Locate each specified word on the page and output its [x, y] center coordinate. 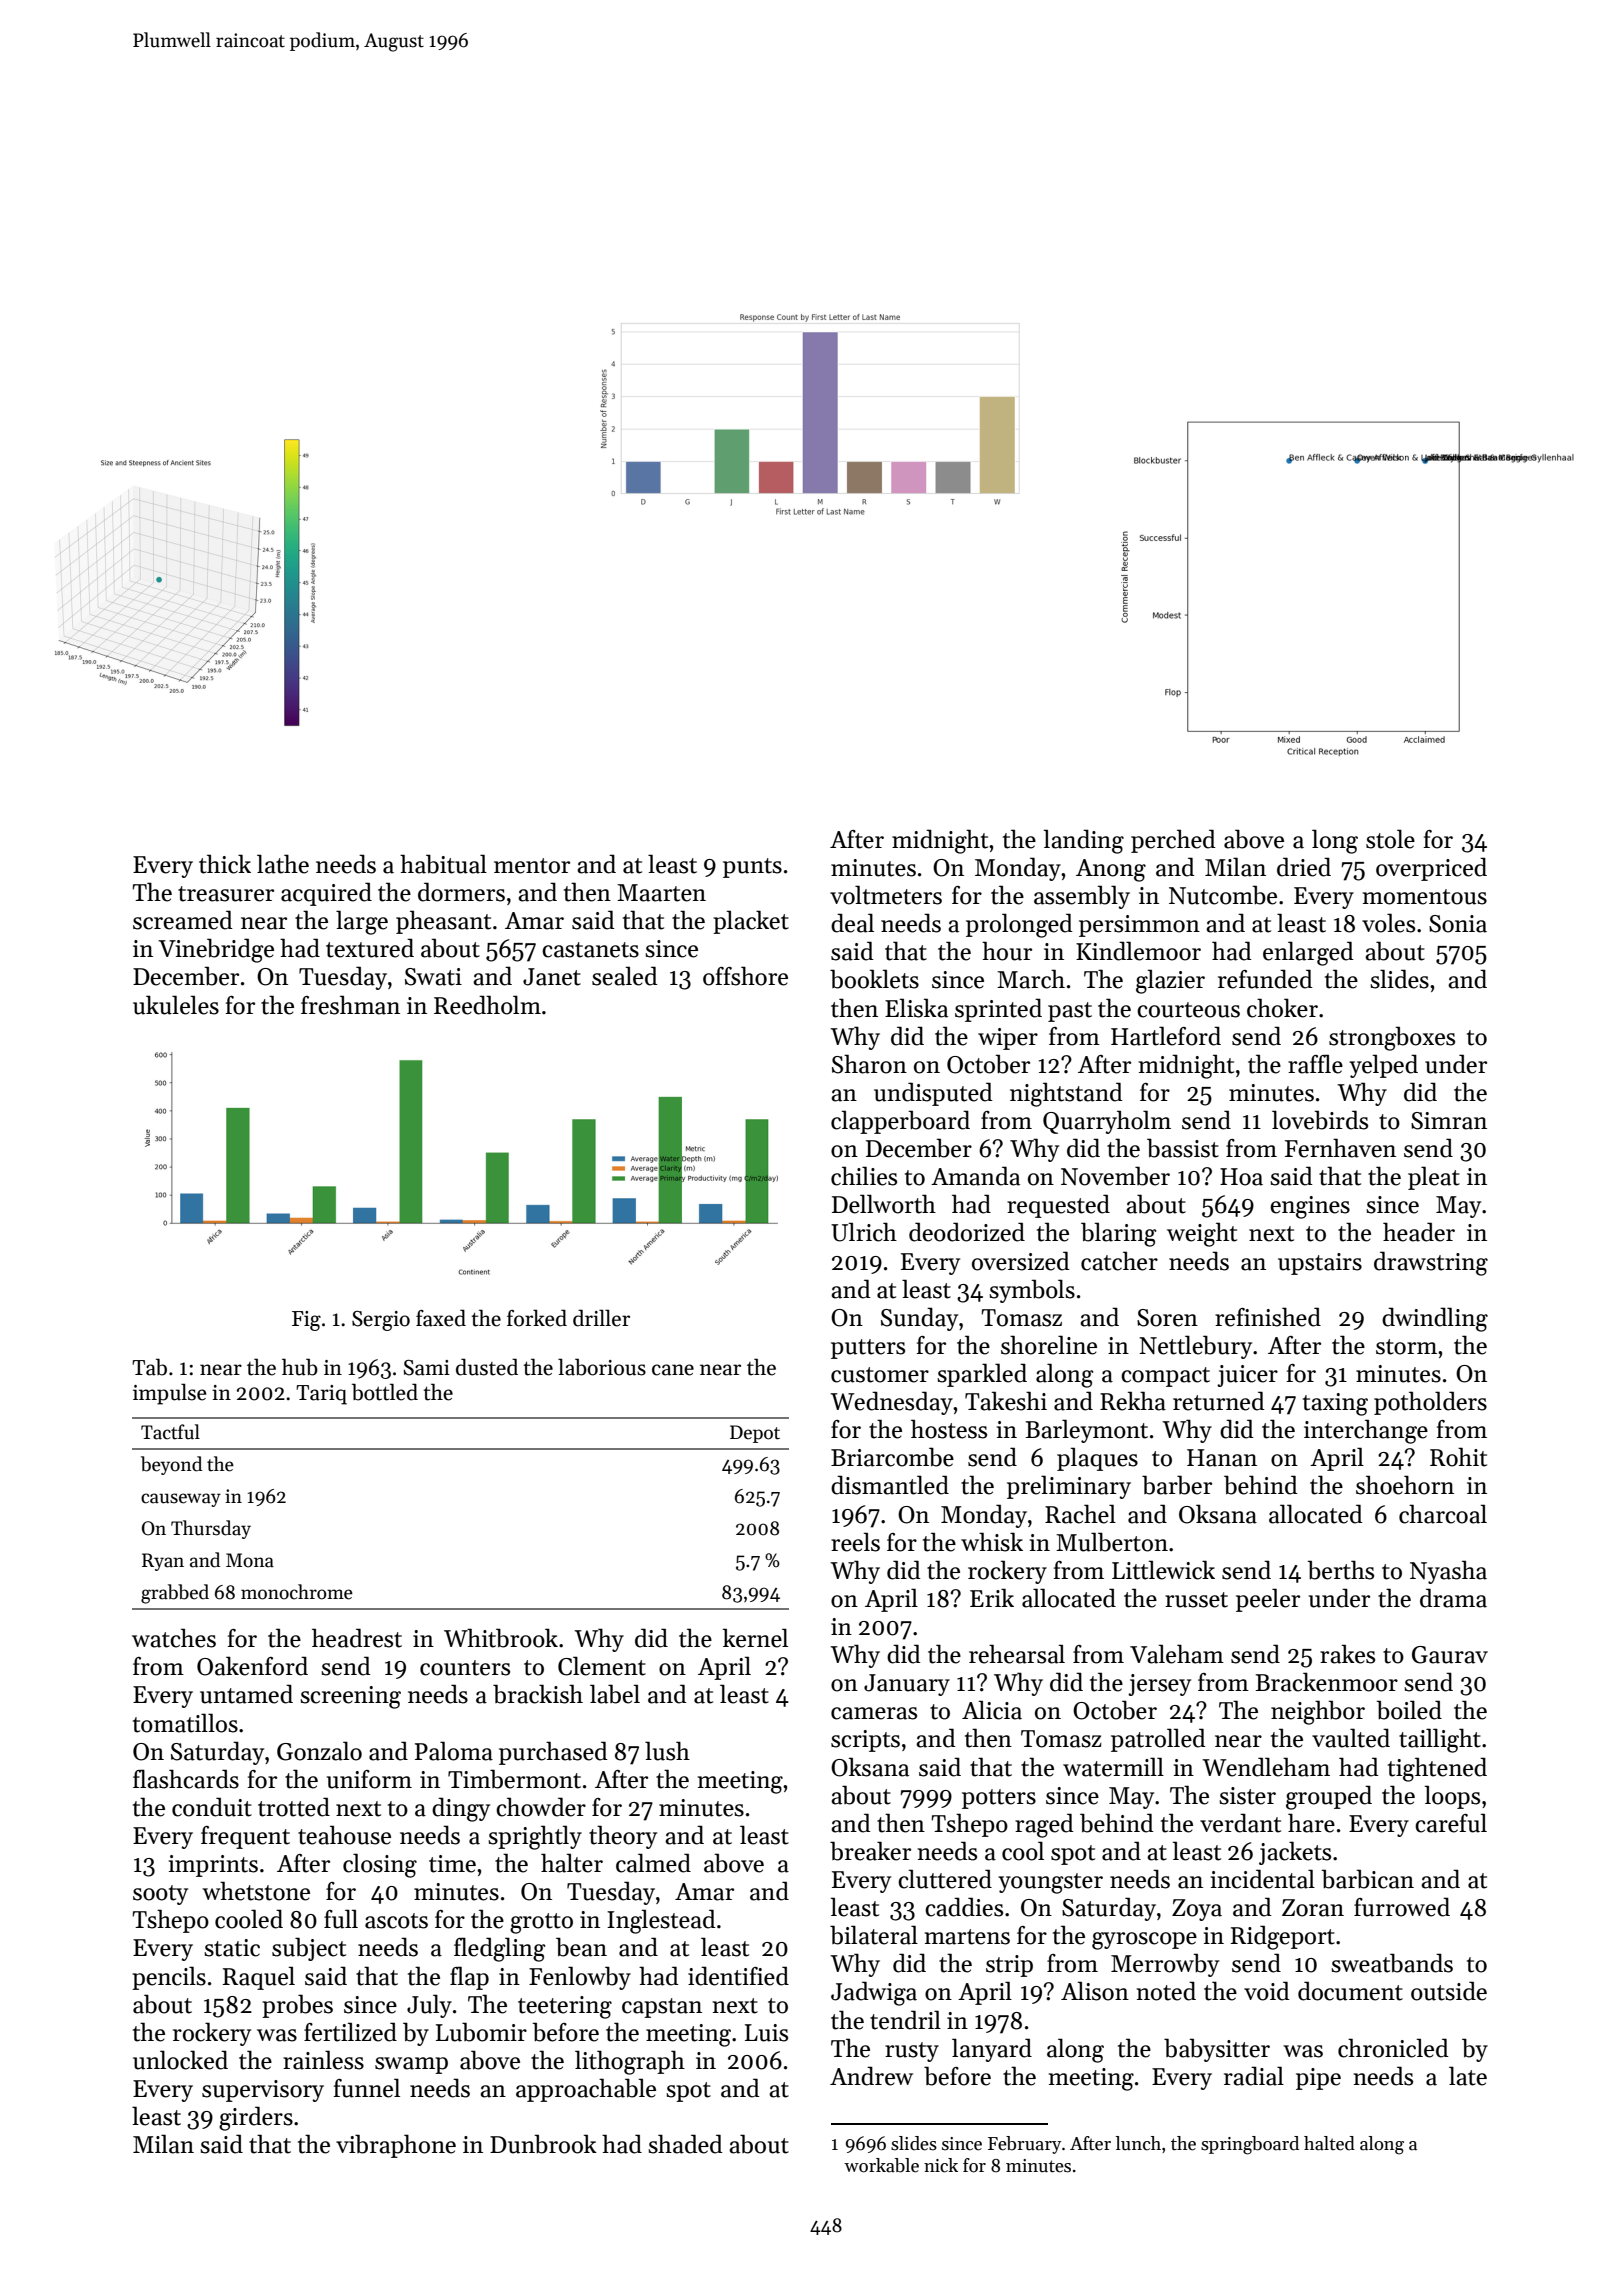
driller [601, 1318]
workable [881, 2165]
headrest [357, 1638]
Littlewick [1163, 1570]
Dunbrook [543, 2144]
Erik [992, 1597]
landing [1084, 841]
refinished [1268, 1317]
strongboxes [1392, 1038]
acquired [326, 894]
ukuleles [176, 1005]
